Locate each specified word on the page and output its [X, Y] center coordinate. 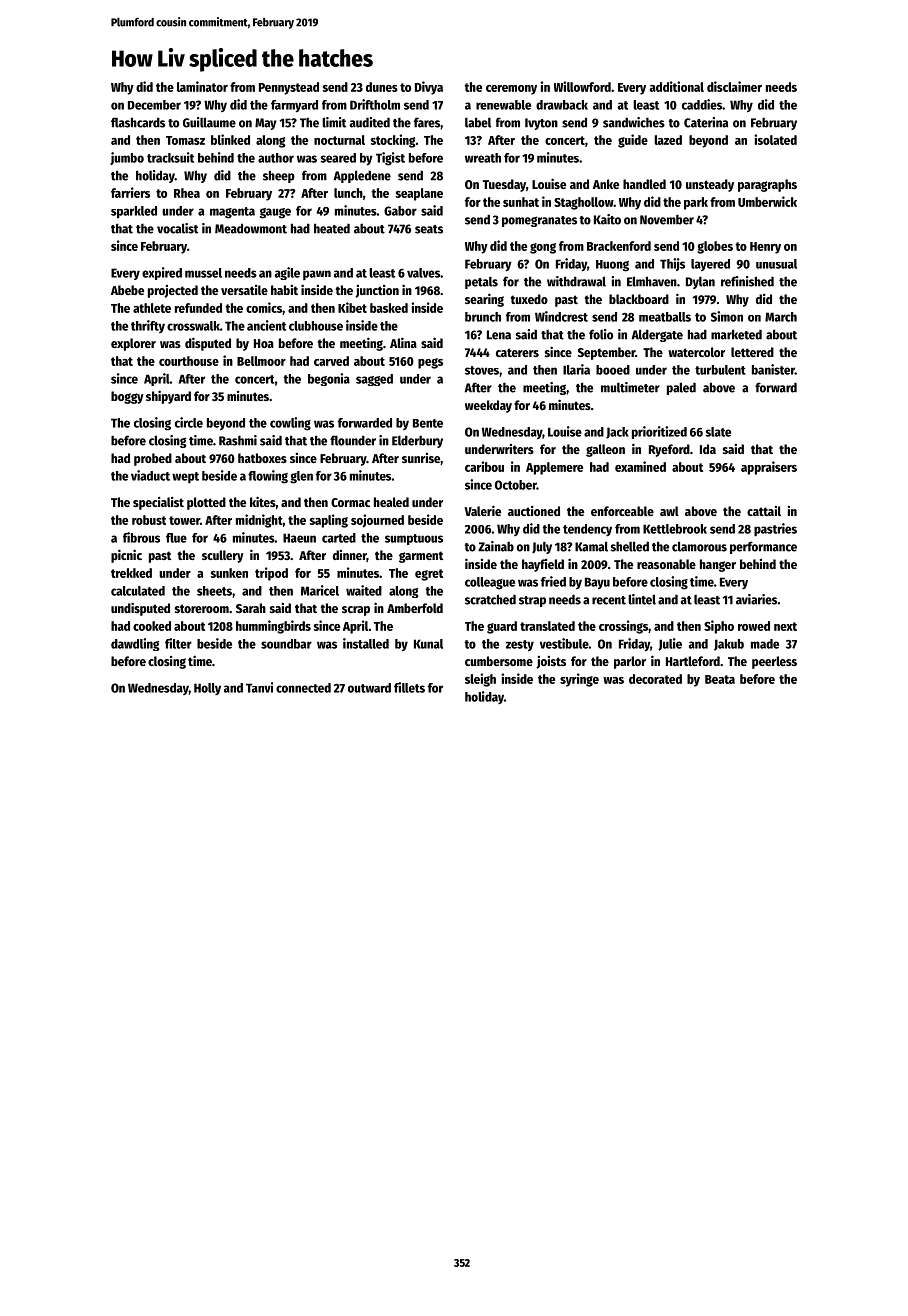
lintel [642, 599]
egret [429, 575]
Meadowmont [251, 228]
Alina [403, 342]
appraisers [769, 468]
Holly [207, 689]
